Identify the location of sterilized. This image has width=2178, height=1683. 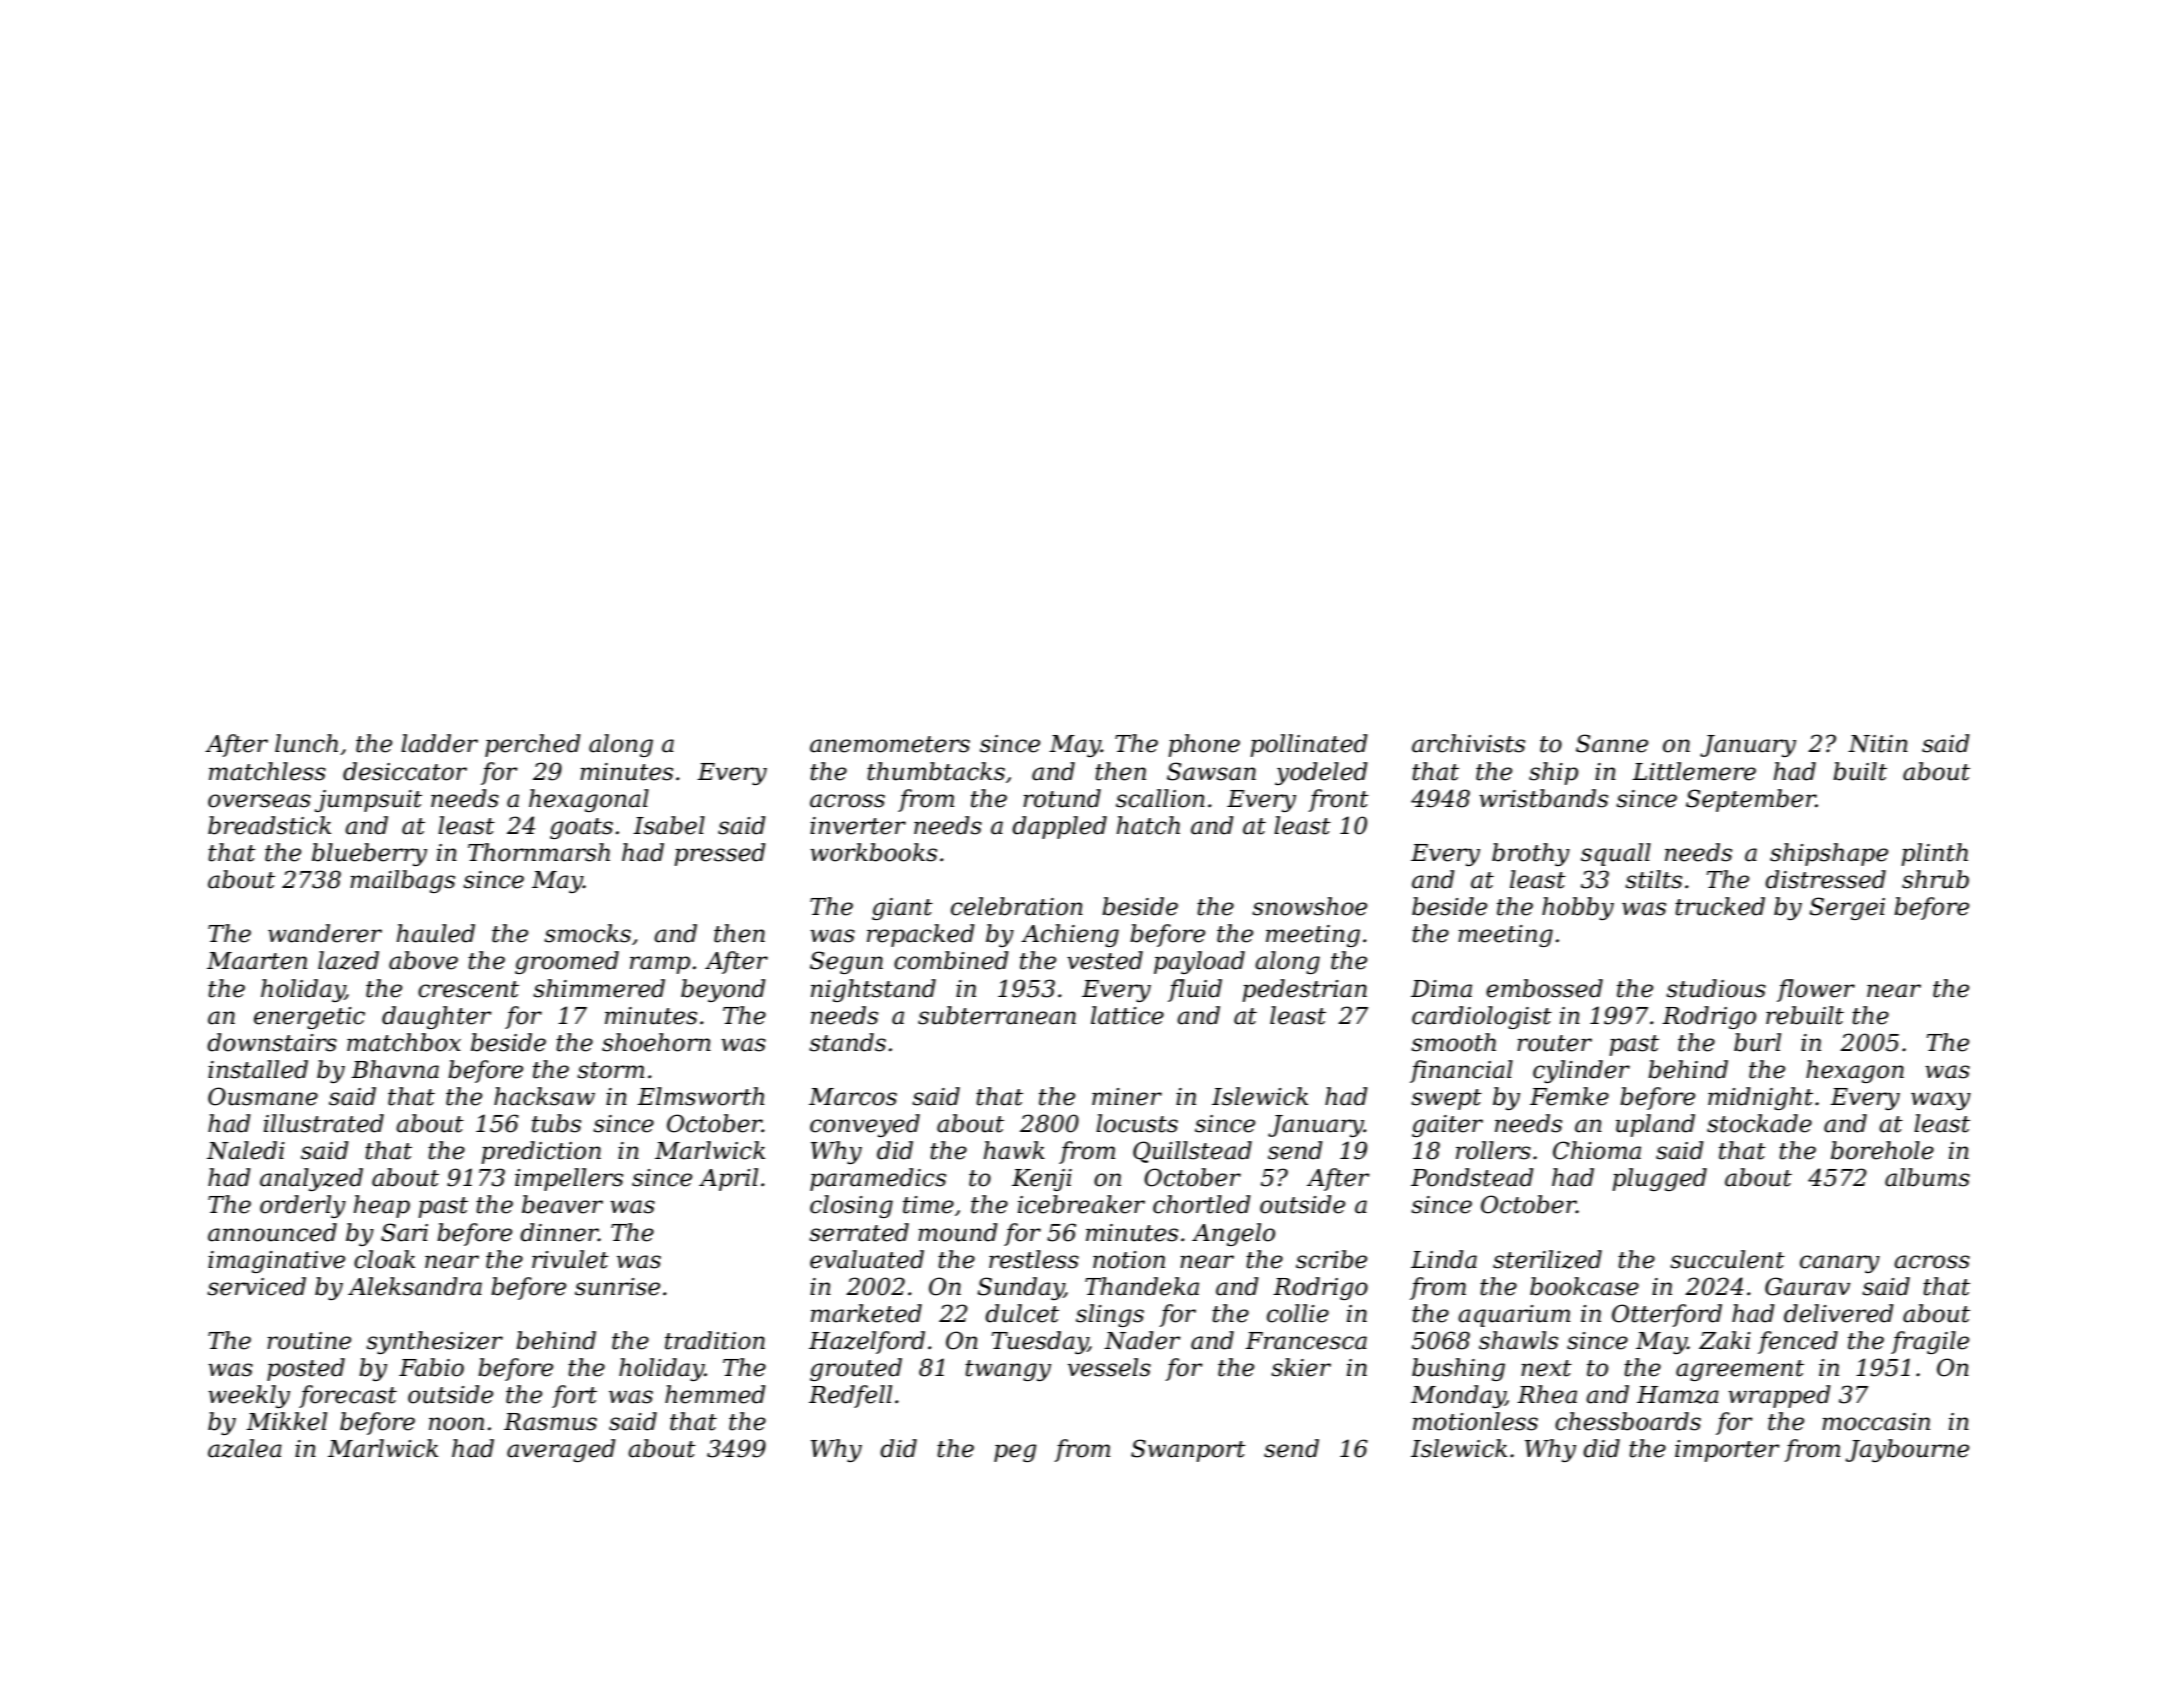
(1547, 1259).
